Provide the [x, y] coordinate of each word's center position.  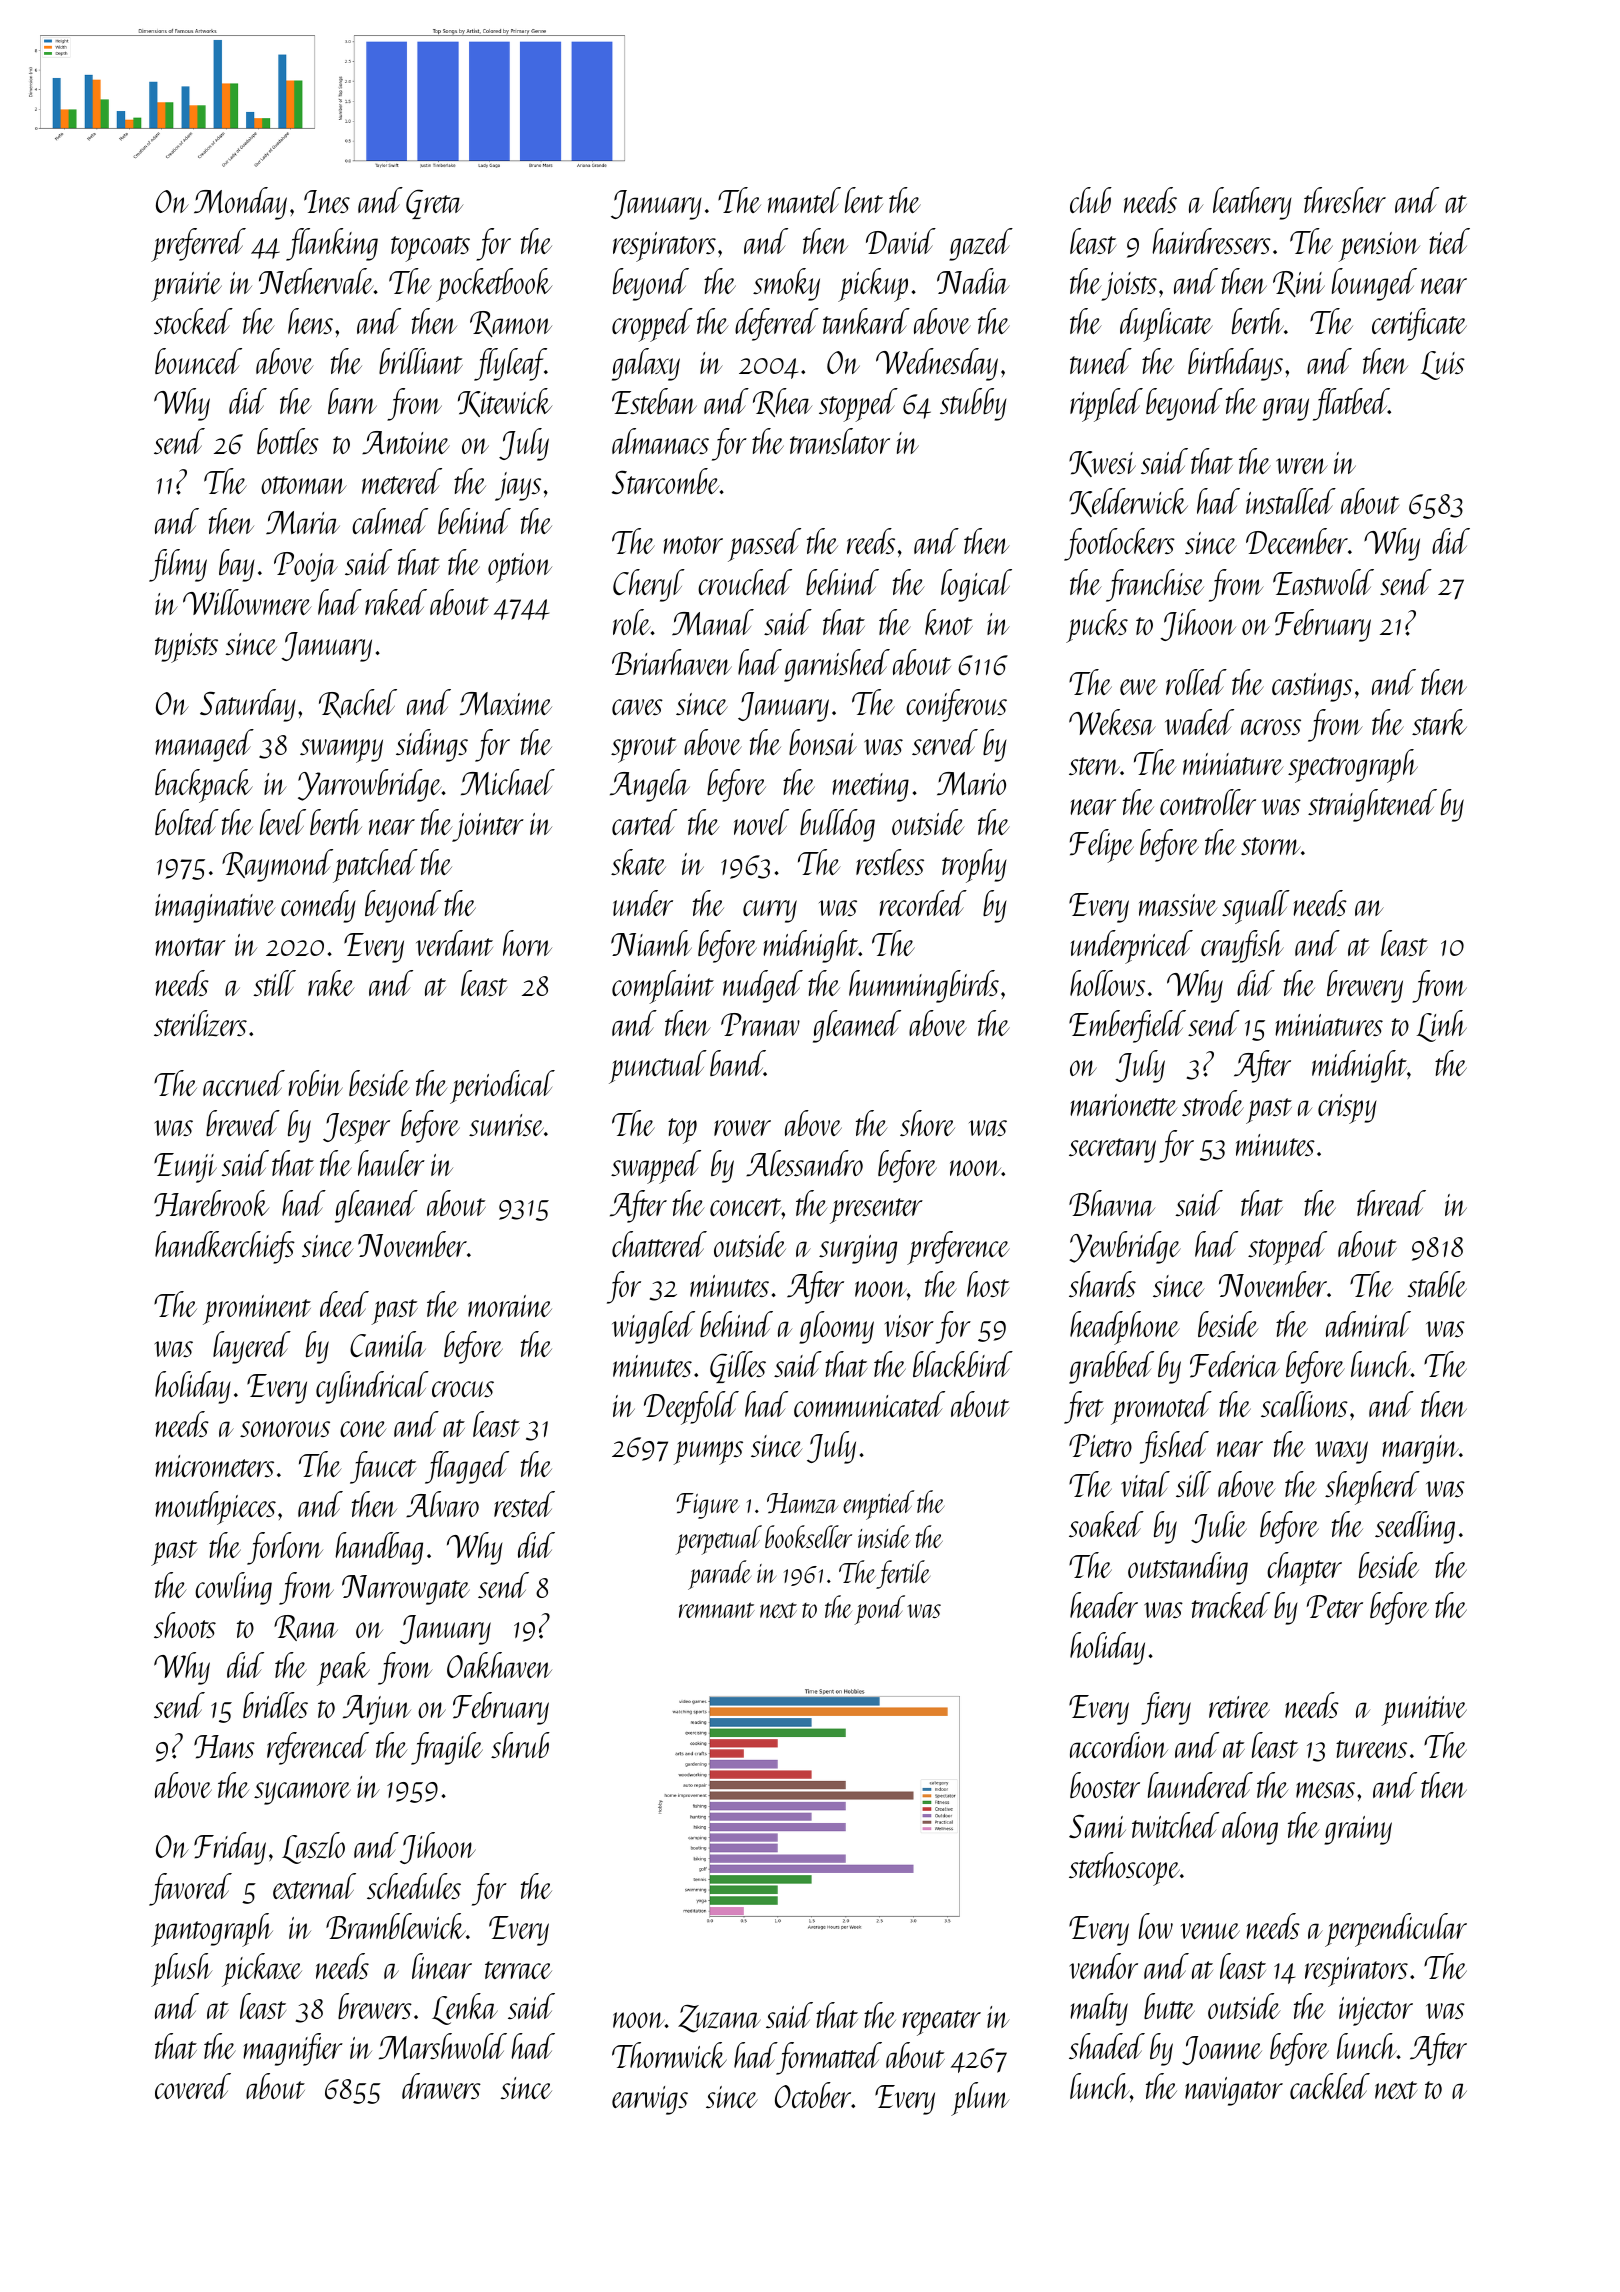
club [1091, 200]
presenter [876, 1211]
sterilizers [200, 1023]
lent [864, 200]
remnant [717, 1610]
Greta [434, 204]
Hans [224, 1747]
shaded [1107, 2046]
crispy [1347, 1109]
